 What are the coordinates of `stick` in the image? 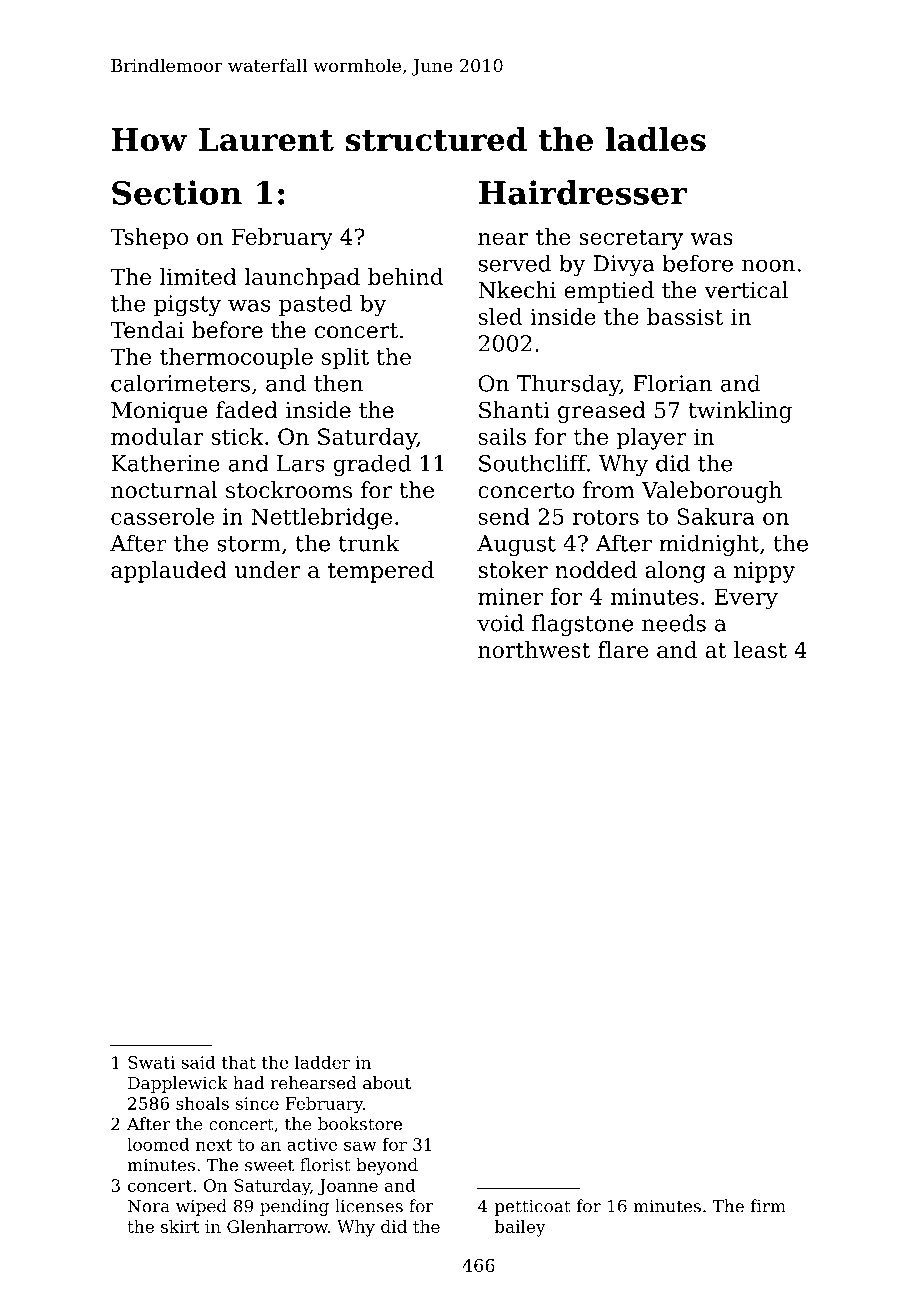 It's located at (237, 436).
